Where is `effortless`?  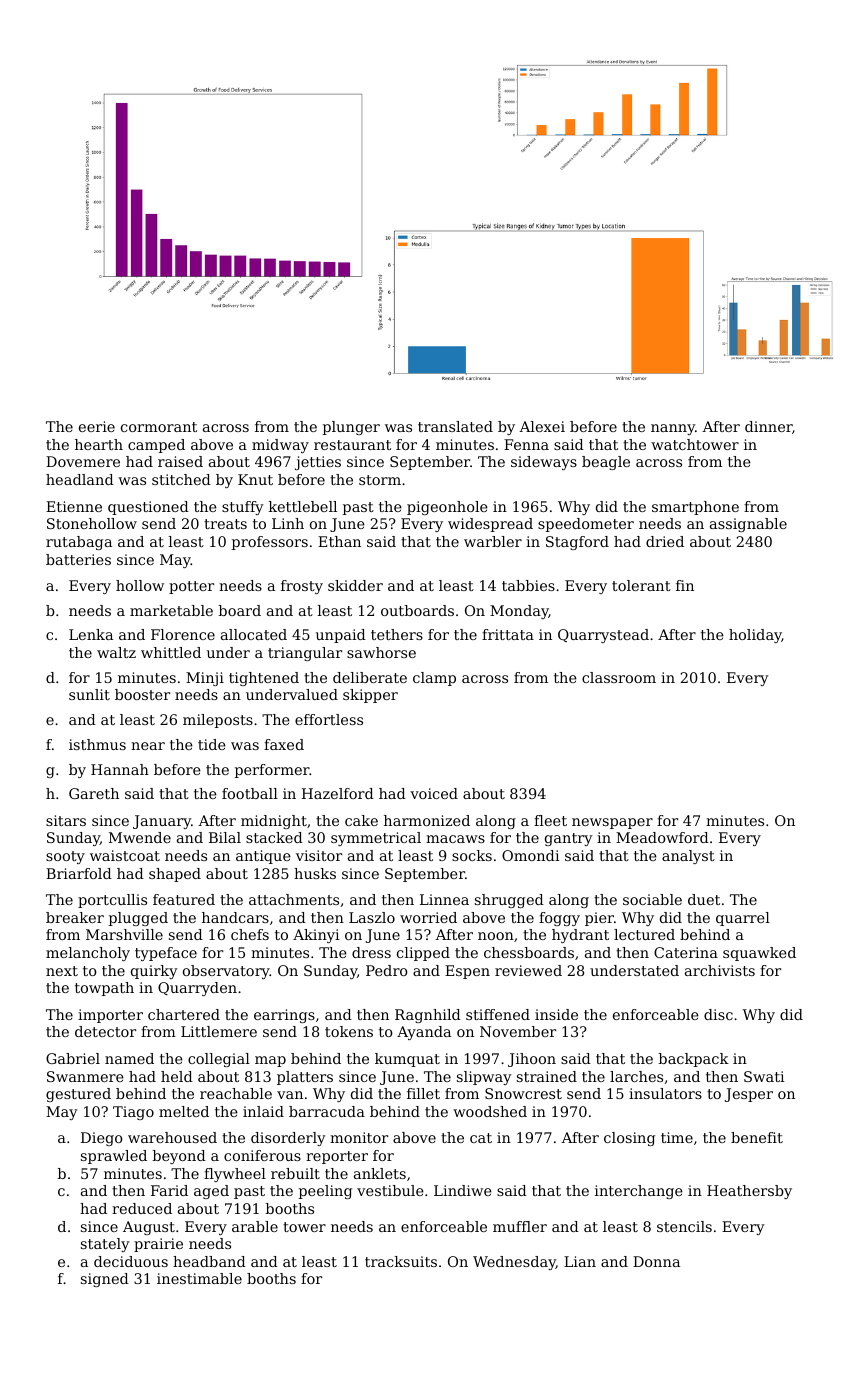 effortless is located at coordinates (329, 719).
